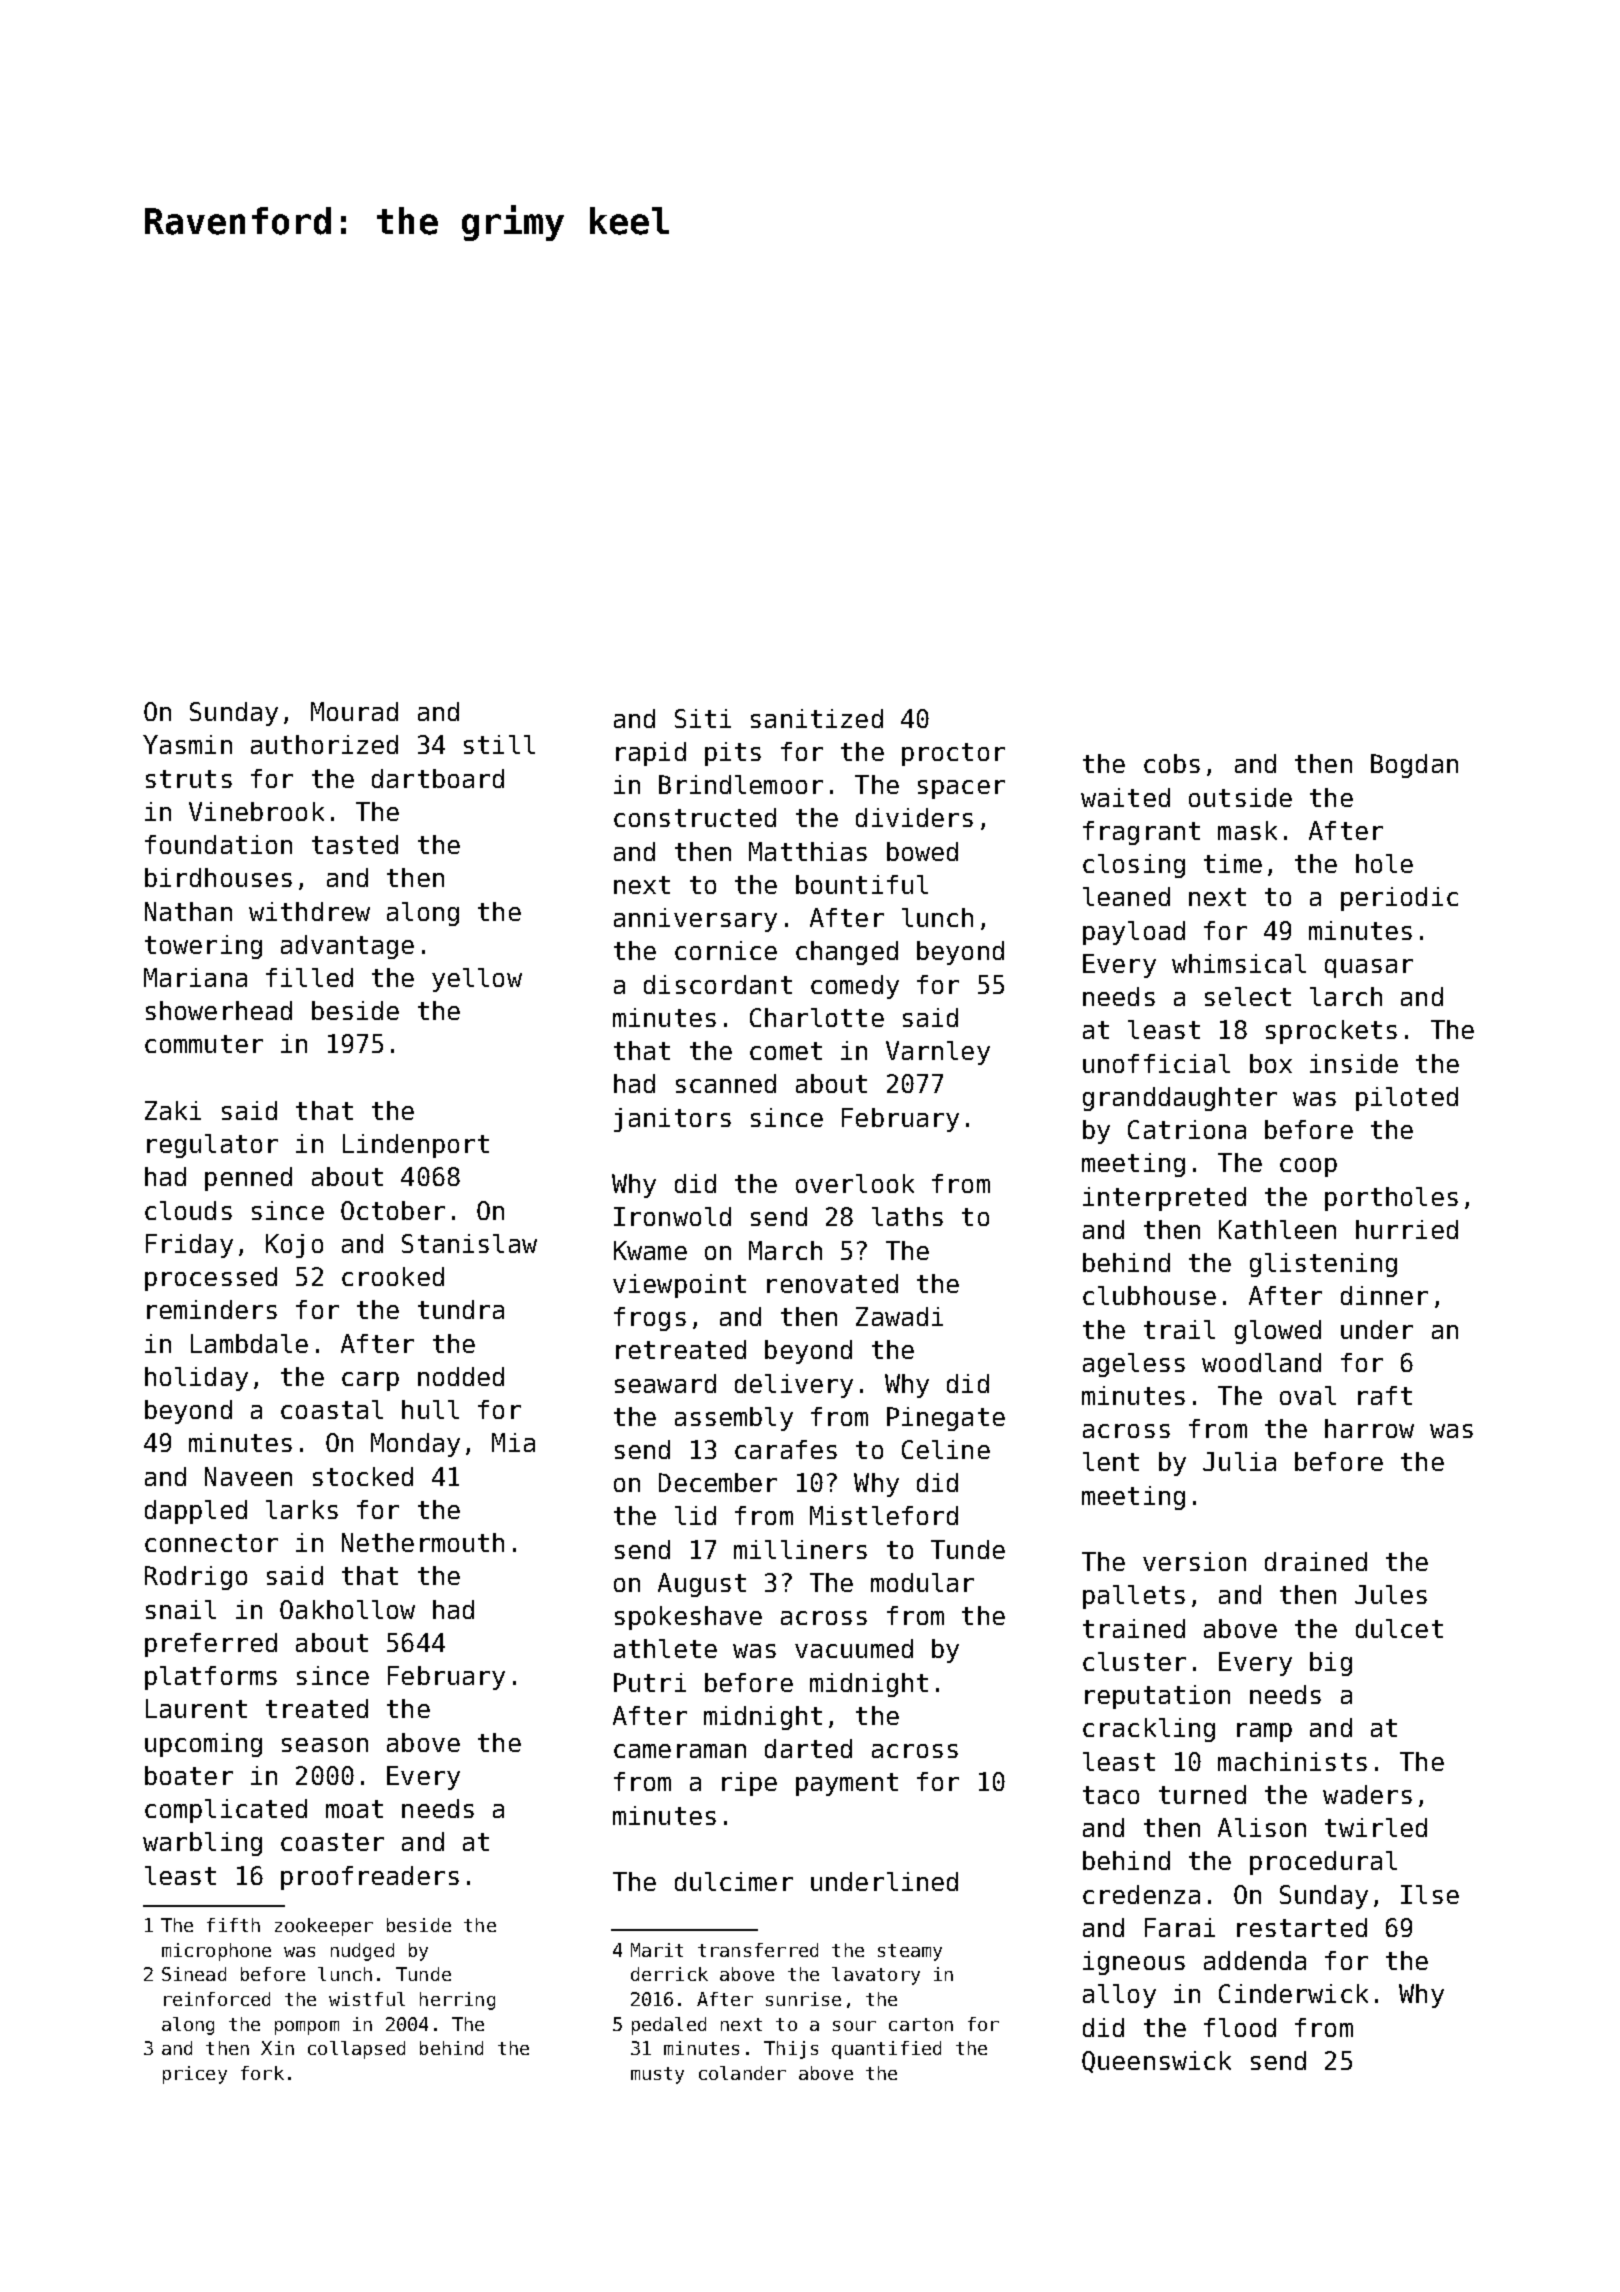 The height and width of the screenshot is (2292, 1620). I want to click on Yasmin, so click(187, 744).
